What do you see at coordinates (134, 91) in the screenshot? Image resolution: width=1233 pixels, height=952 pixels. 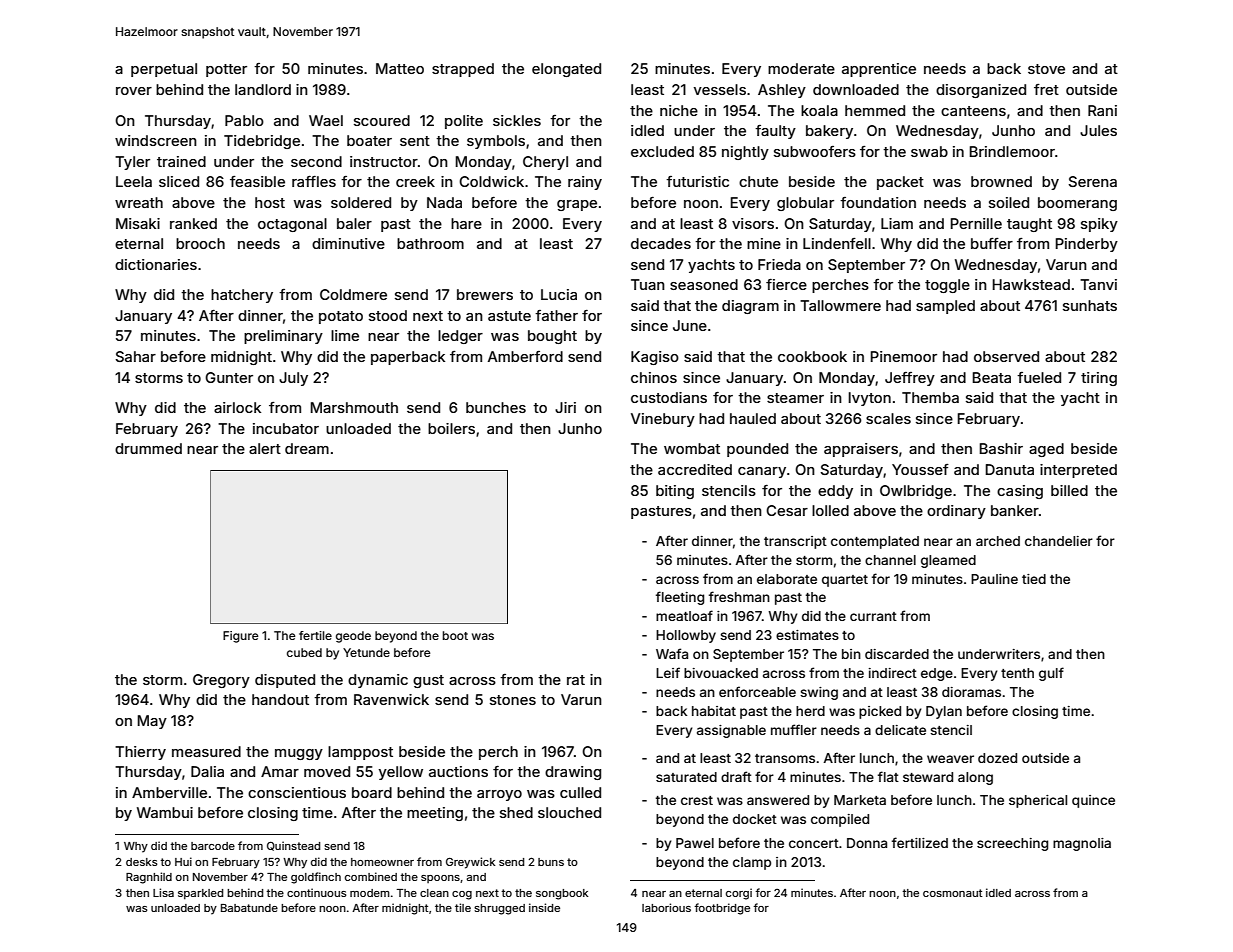 I see `rover` at bounding box center [134, 91].
